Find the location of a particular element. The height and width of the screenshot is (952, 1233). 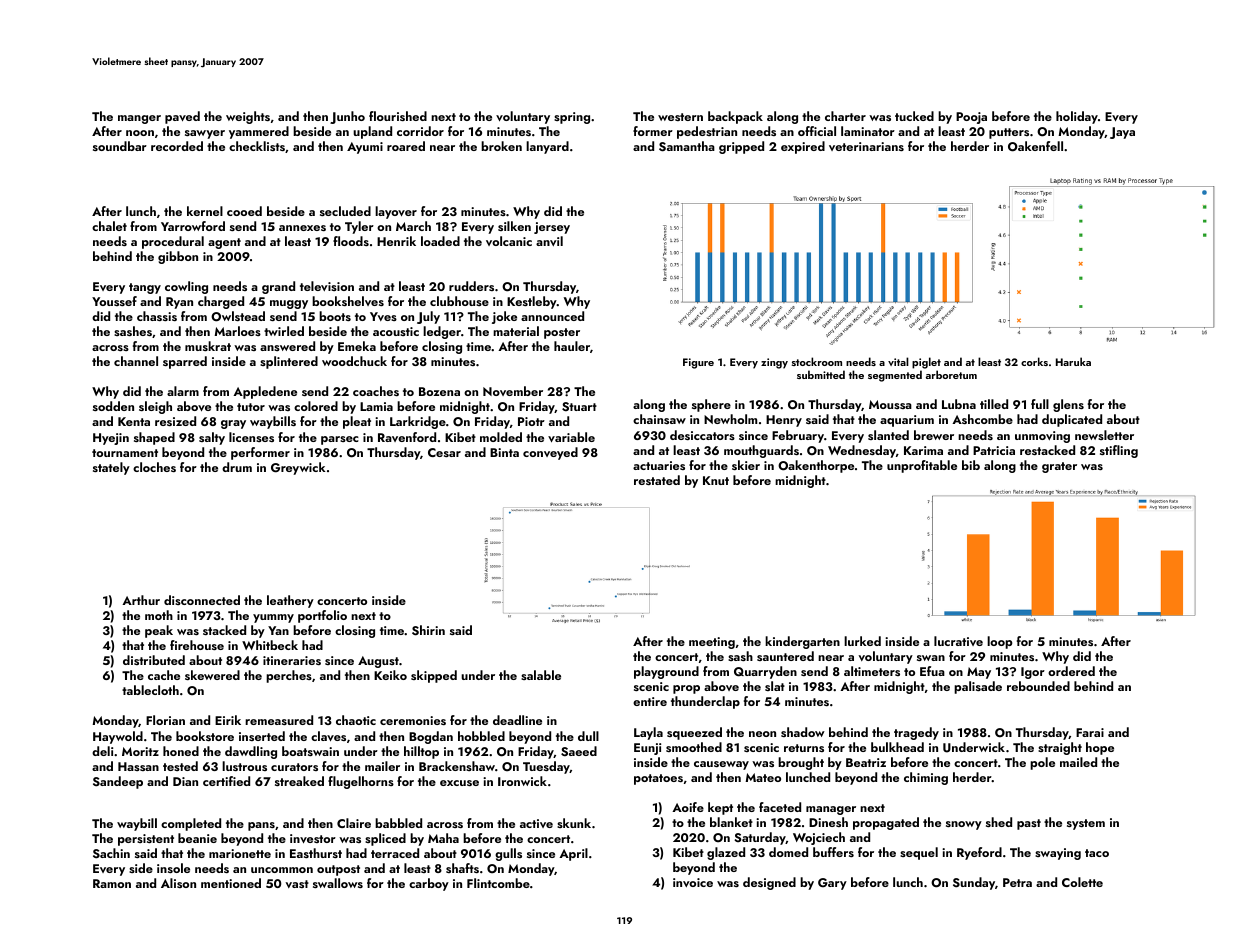

skunk is located at coordinates (574, 823).
